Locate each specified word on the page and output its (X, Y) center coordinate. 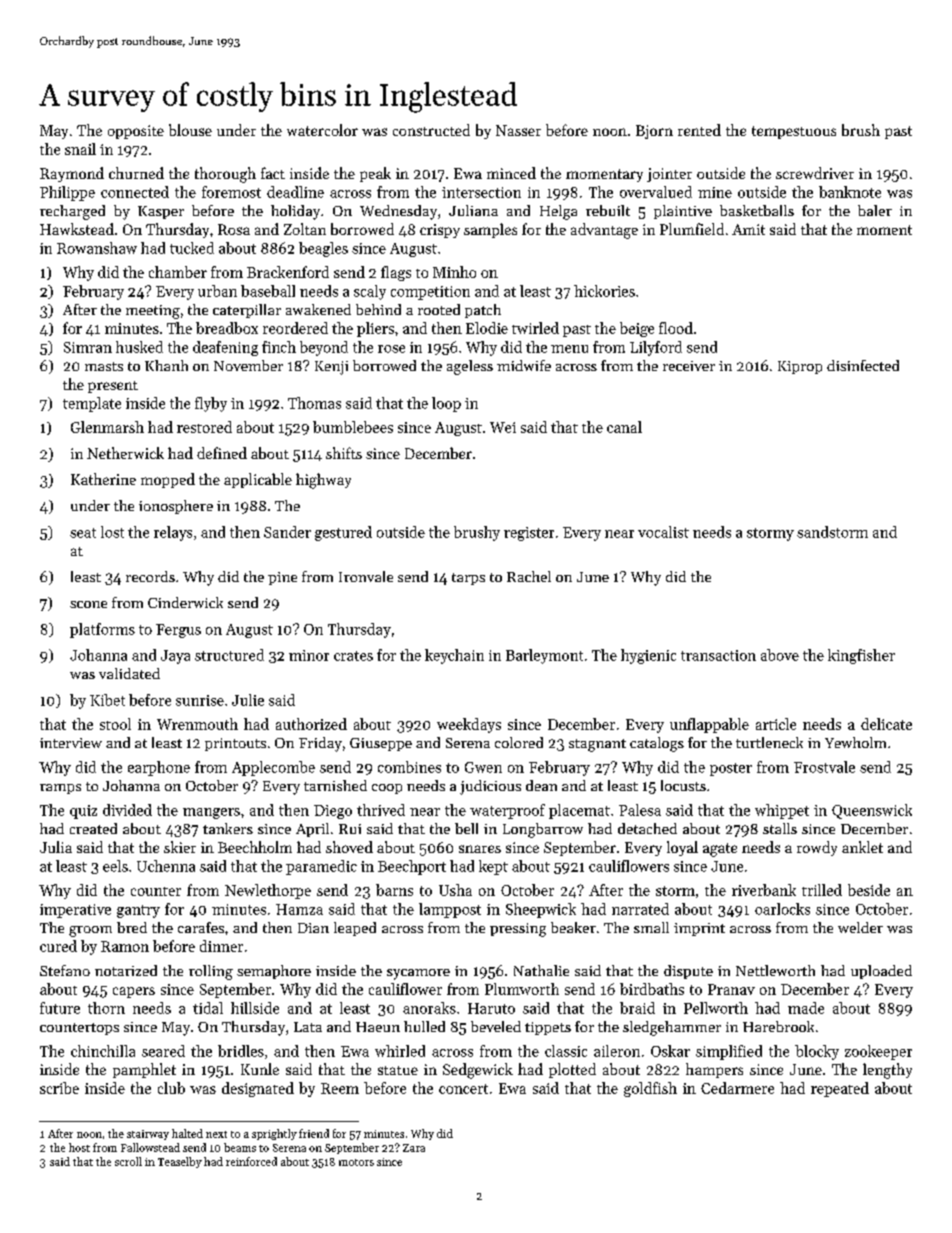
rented (699, 130)
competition (430, 293)
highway (323, 481)
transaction (718, 655)
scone (88, 604)
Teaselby (180, 1162)
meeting (153, 312)
